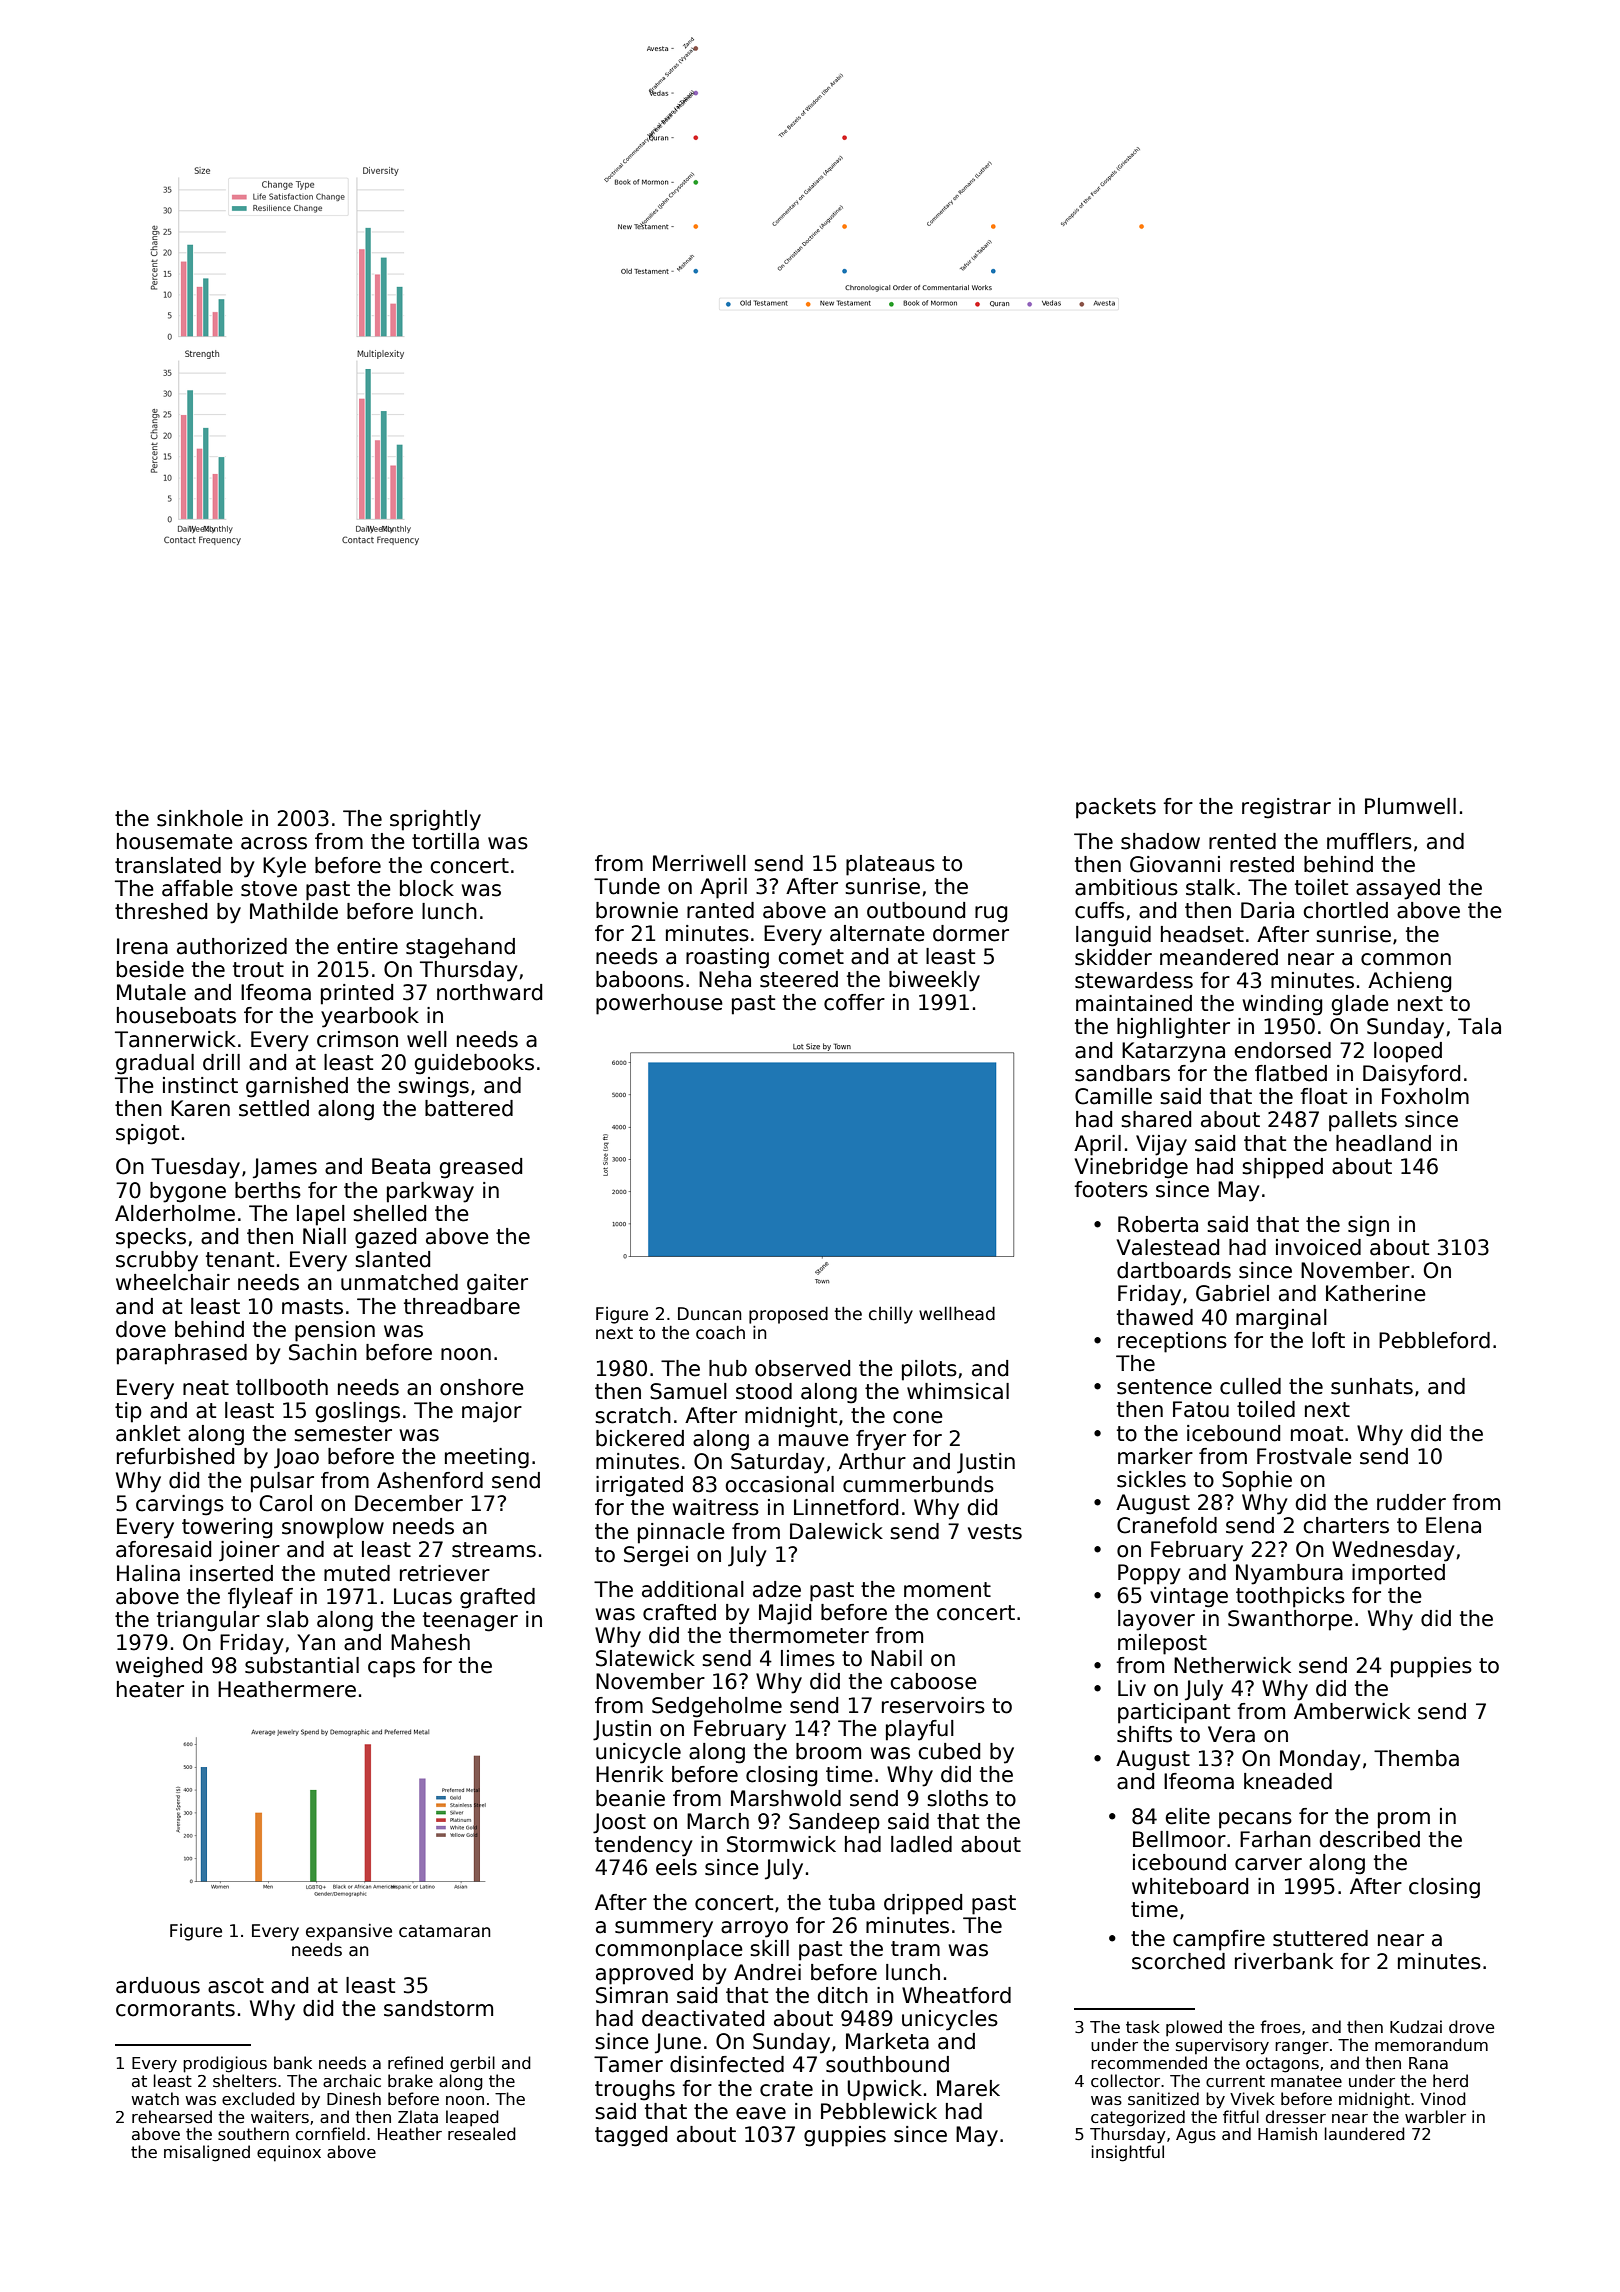 This document has width=1620, height=2292. What do you see at coordinates (391, 1669) in the document?
I see `caps` at bounding box center [391, 1669].
